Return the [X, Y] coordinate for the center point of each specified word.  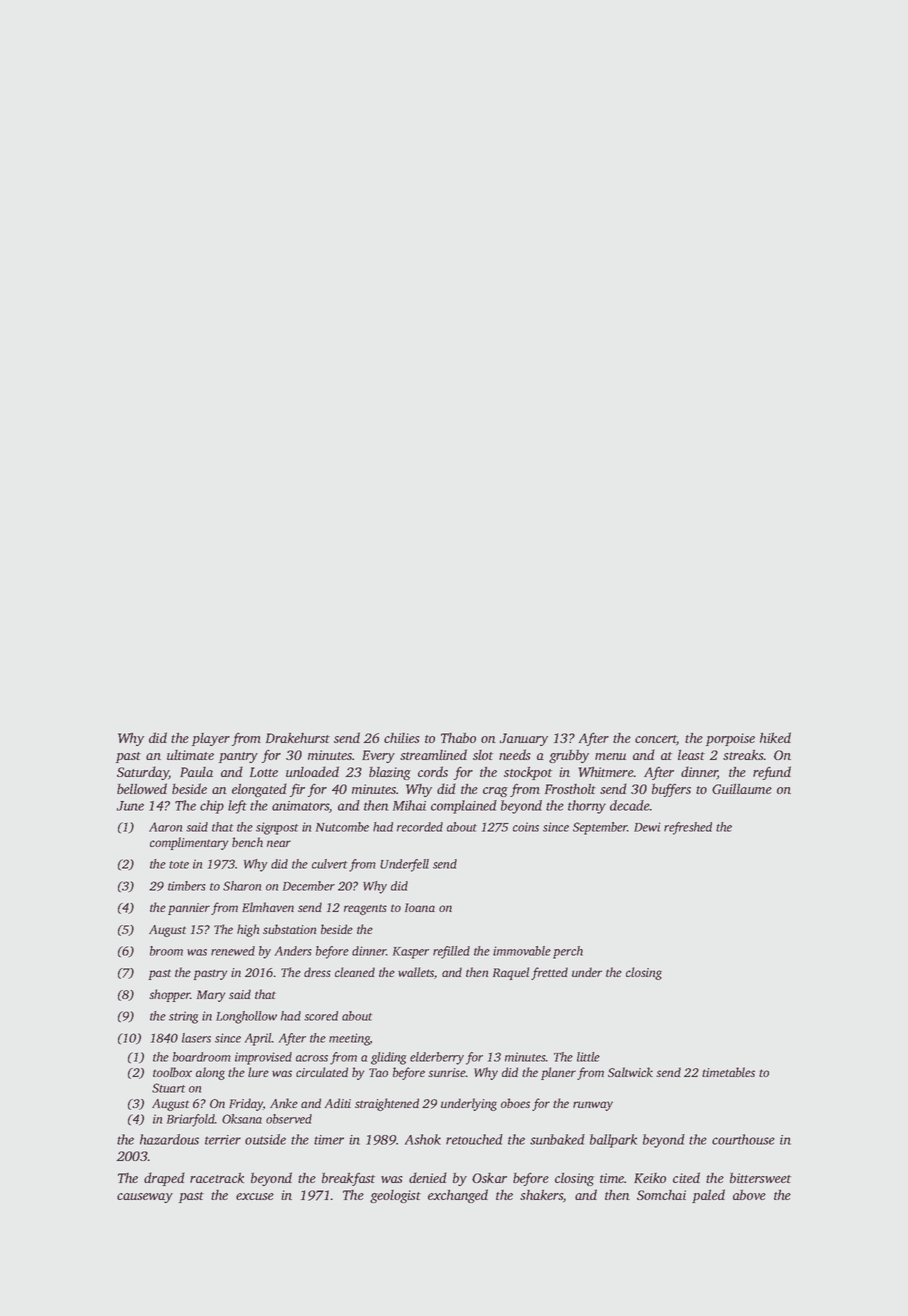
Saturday [143, 773]
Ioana [420, 907]
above [749, 1194]
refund [772, 773]
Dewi [647, 827]
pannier [189, 909]
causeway [145, 1198]
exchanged [458, 1196]
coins [526, 827]
